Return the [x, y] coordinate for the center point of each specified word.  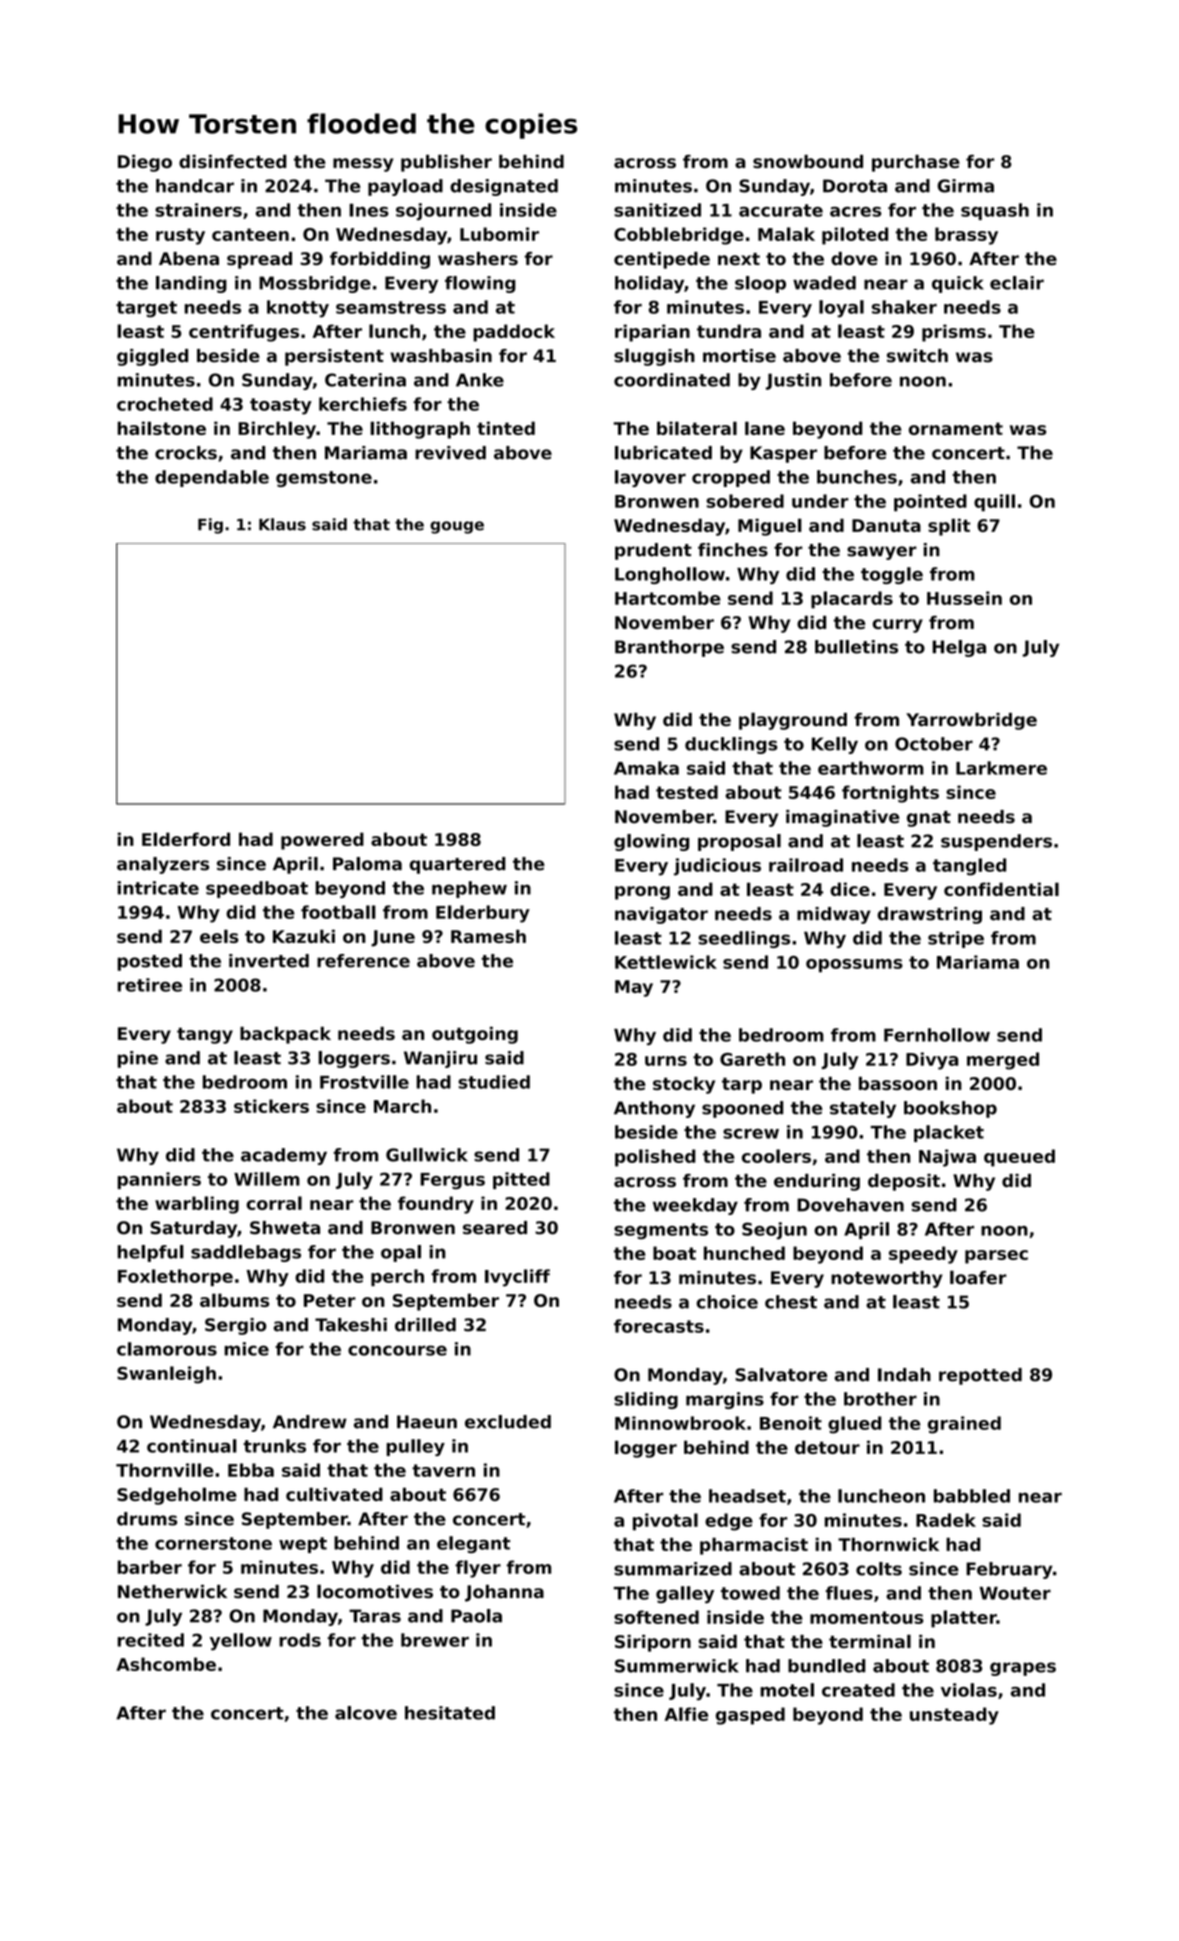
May [634, 988]
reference [363, 961]
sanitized [657, 210]
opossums [854, 966]
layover [650, 478]
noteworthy [887, 1279]
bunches [857, 477]
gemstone [324, 479]
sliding [646, 1400]
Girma [965, 186]
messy [363, 165]
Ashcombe [166, 1664]
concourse [397, 1350]
